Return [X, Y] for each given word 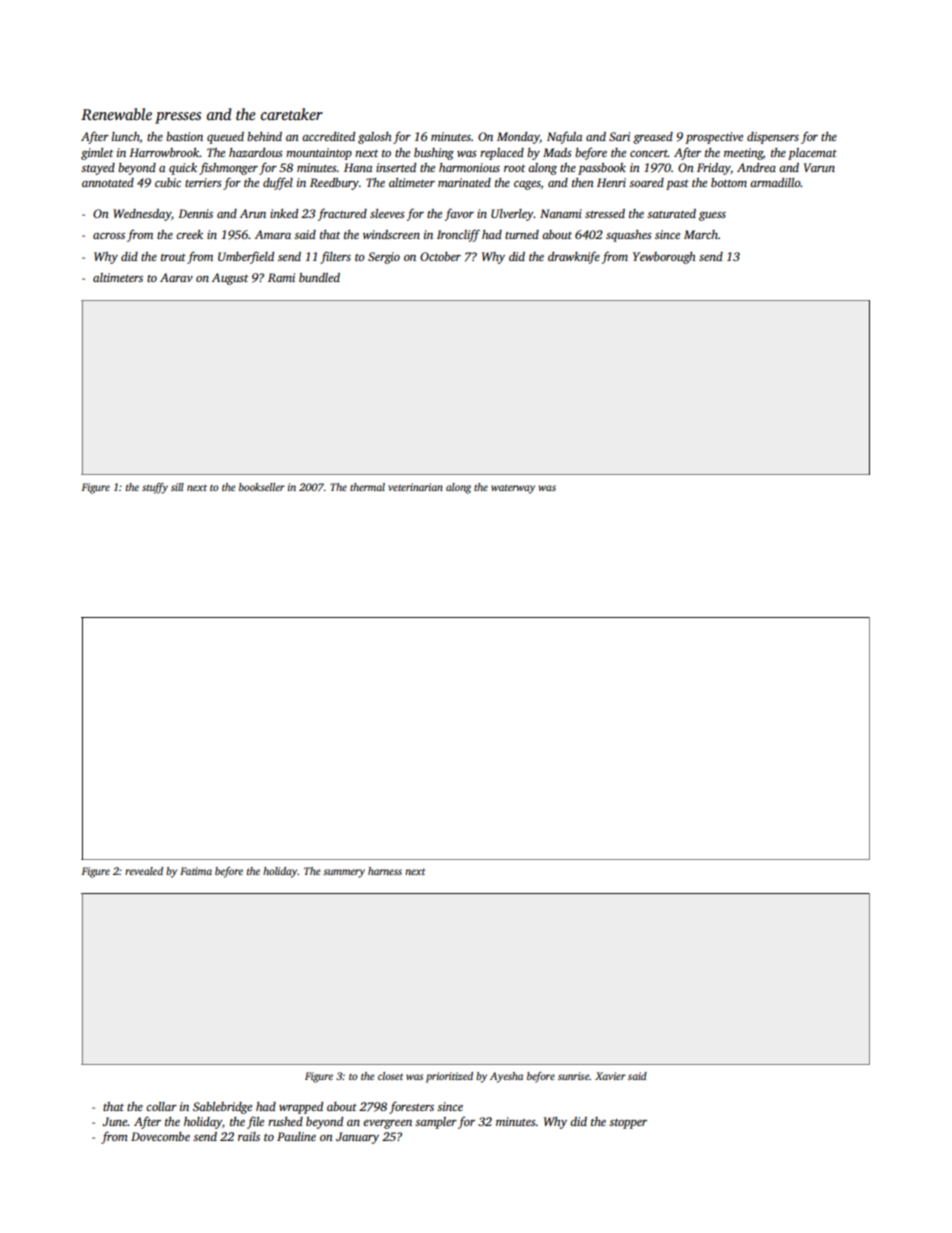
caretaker [292, 114]
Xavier [610, 1076]
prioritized [449, 1077]
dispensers [773, 138]
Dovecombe [160, 1136]
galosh [375, 138]
